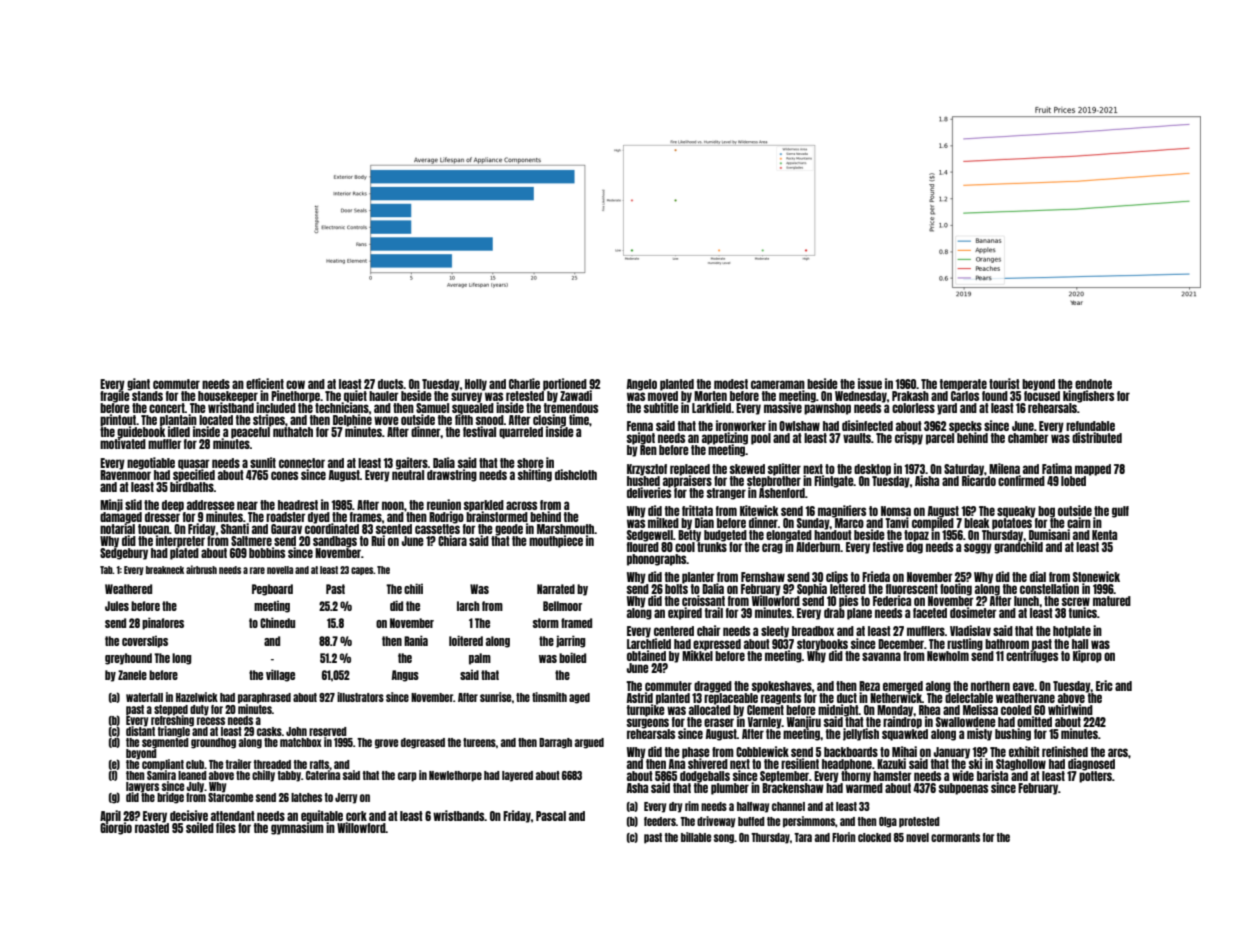  What do you see at coordinates (128, 659) in the document?
I see `greyhound` at bounding box center [128, 659].
